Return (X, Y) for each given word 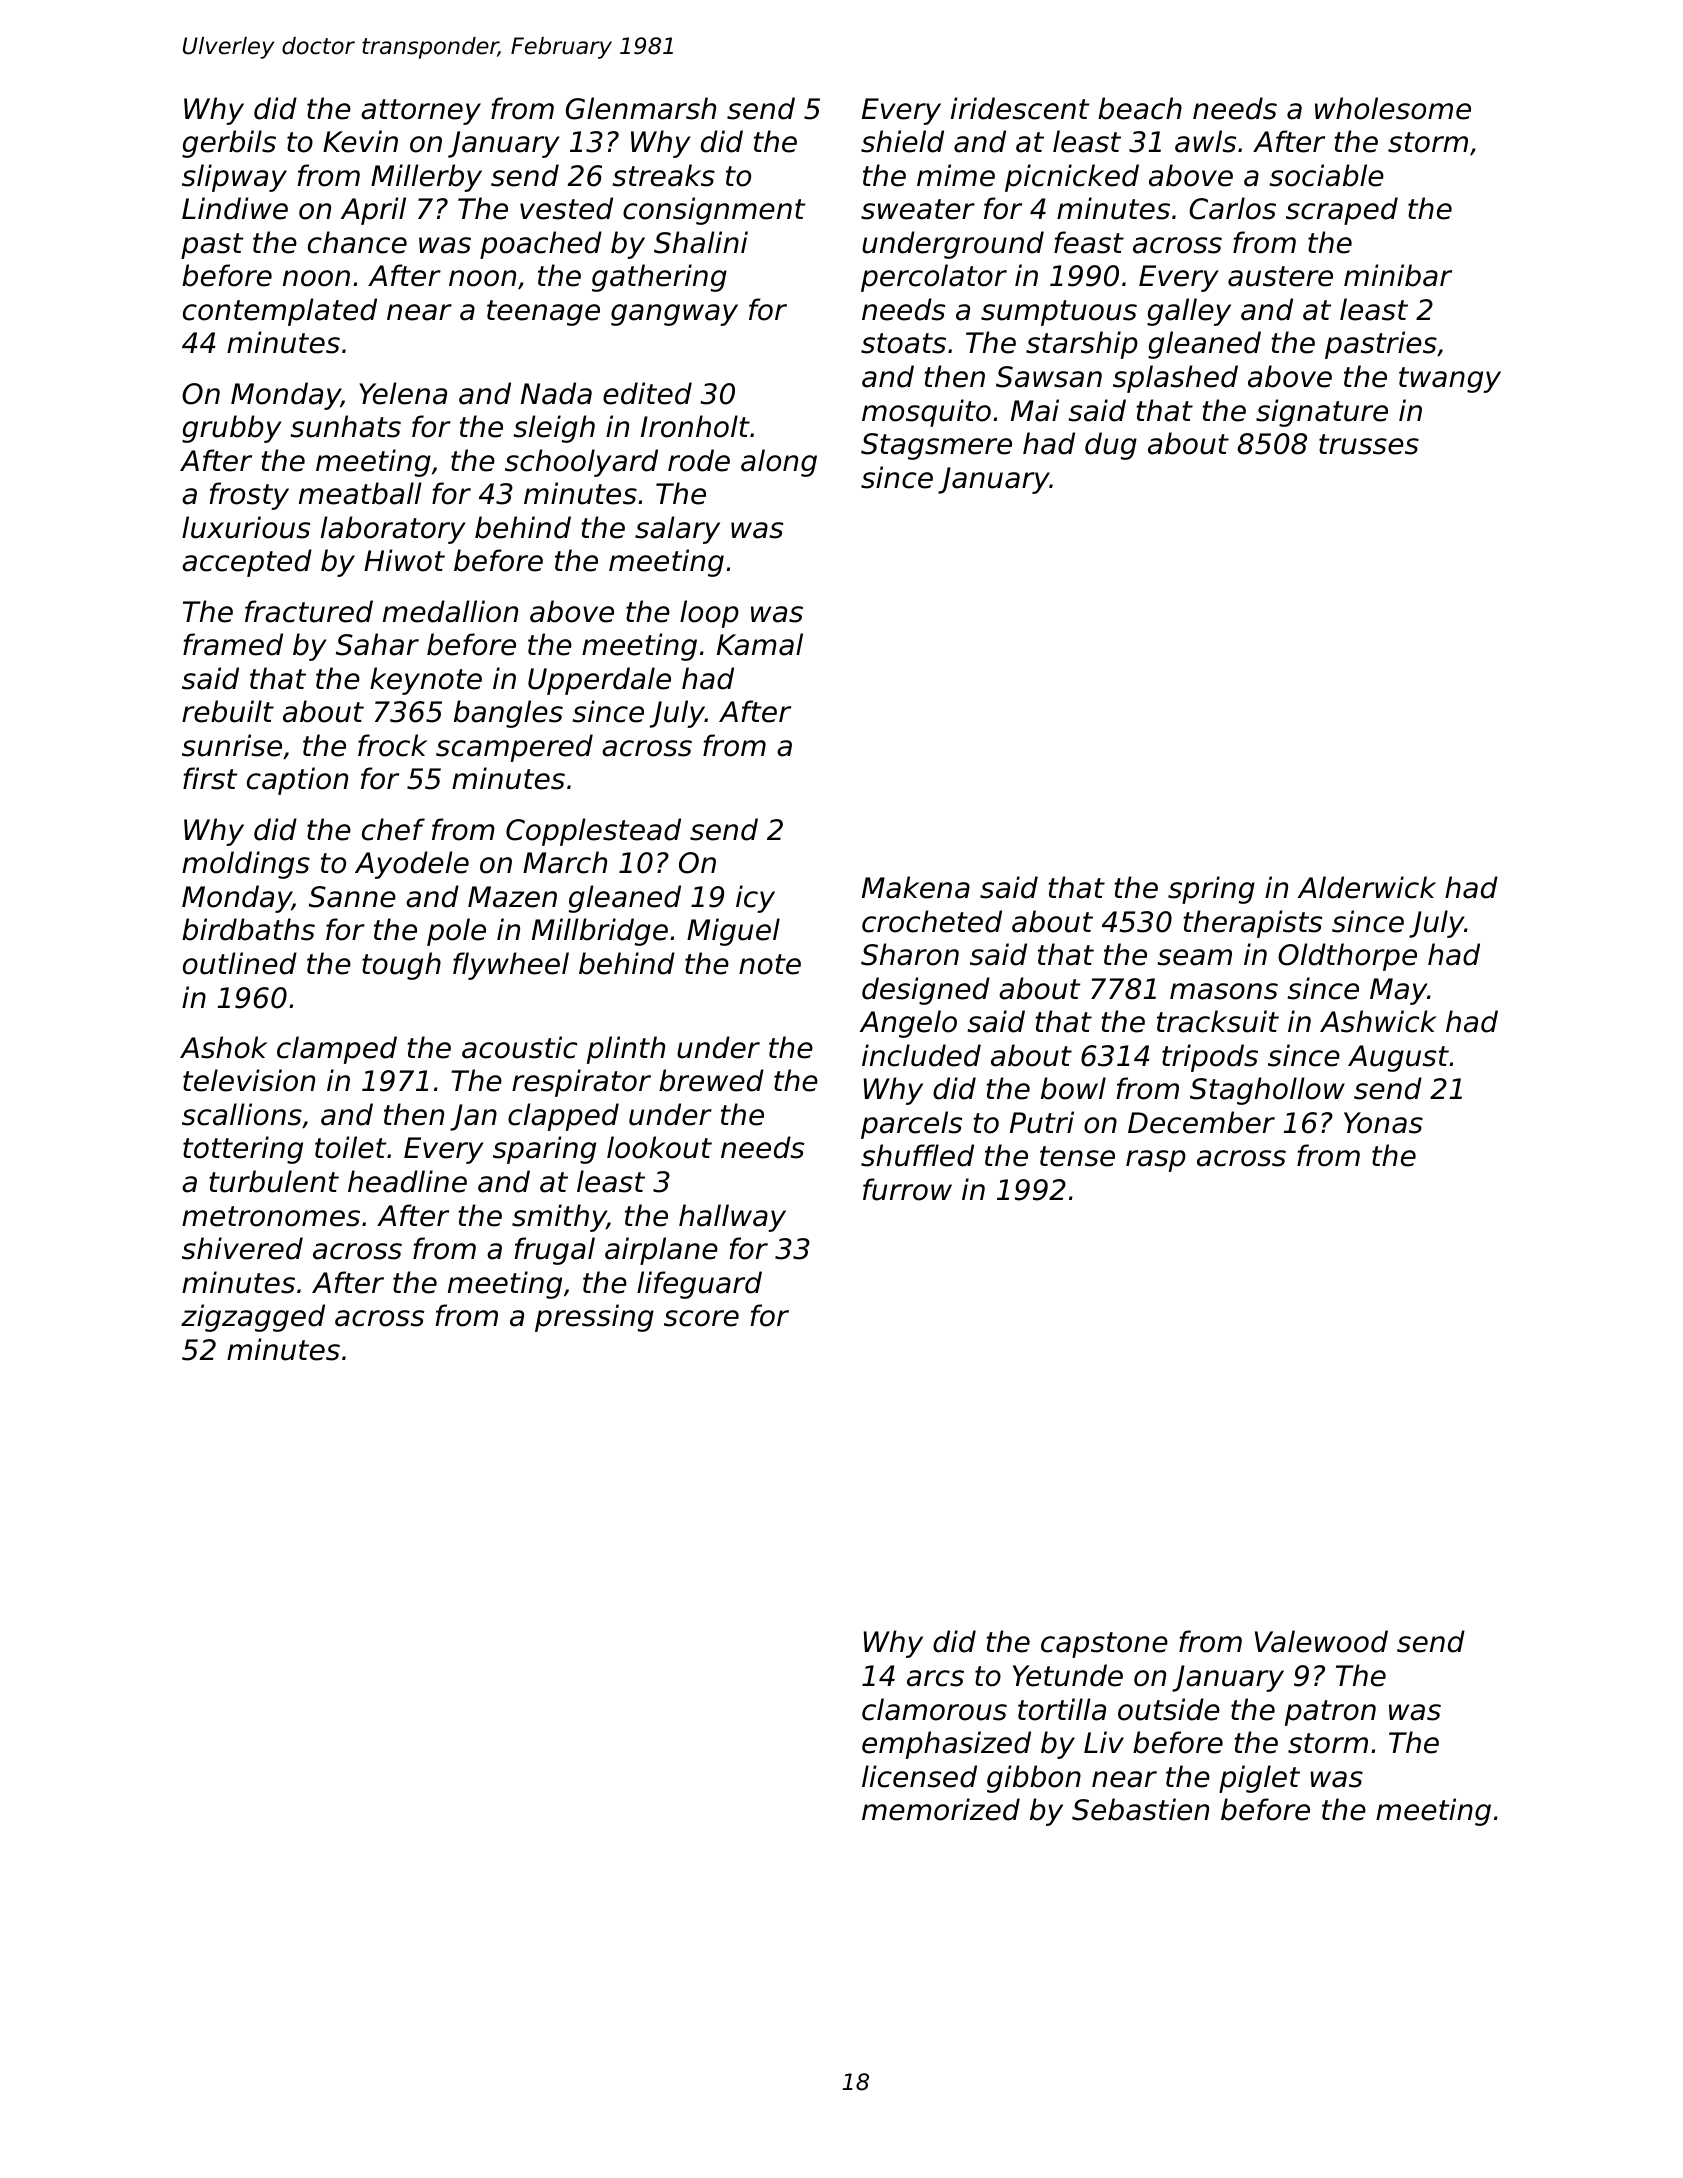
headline (407, 1181)
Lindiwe (235, 208)
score (701, 1318)
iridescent (1020, 108)
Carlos (1232, 208)
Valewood (1321, 1641)
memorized (941, 1809)
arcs (935, 1678)
